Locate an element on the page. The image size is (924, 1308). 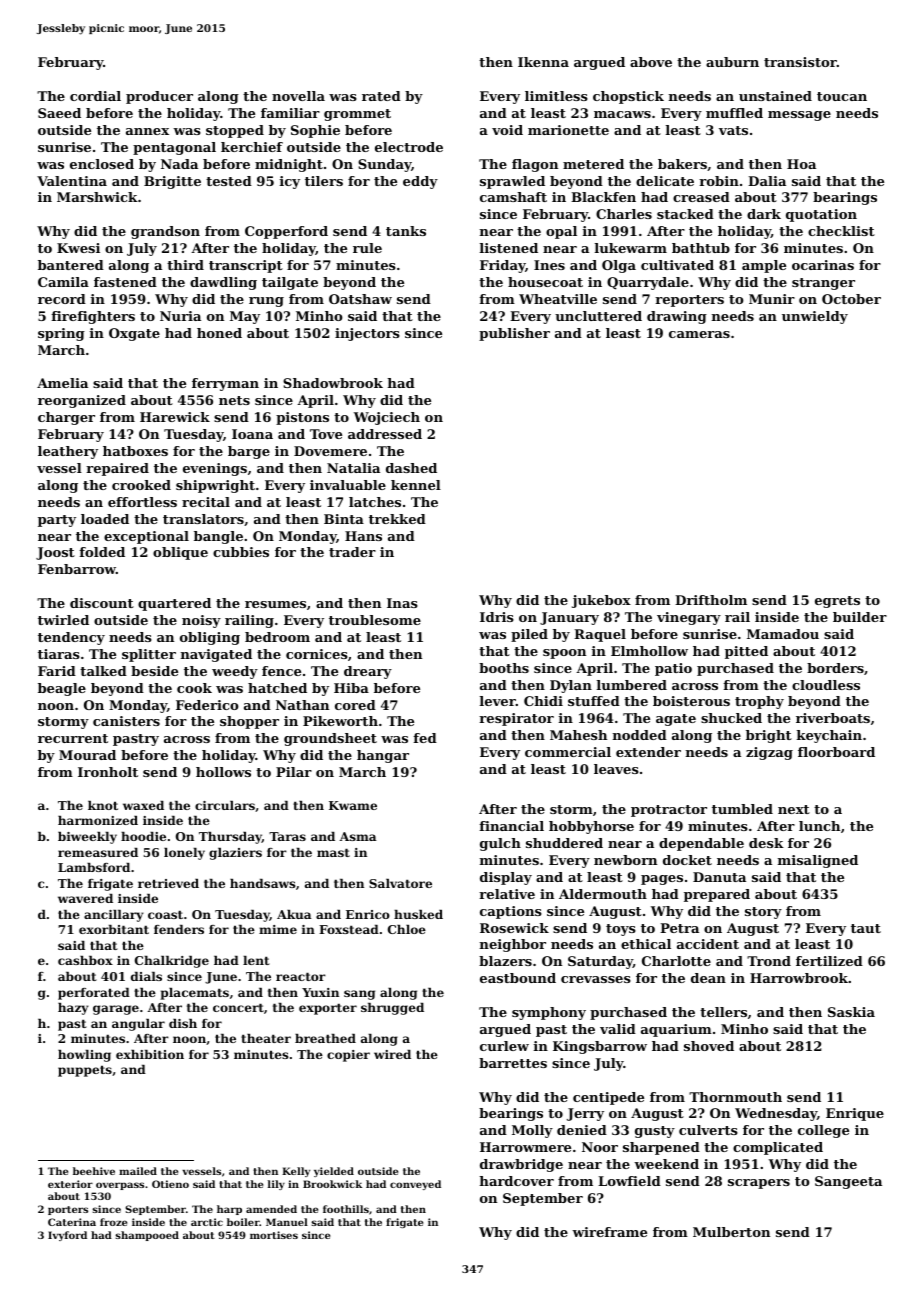
muffled is located at coordinates (734, 113).
